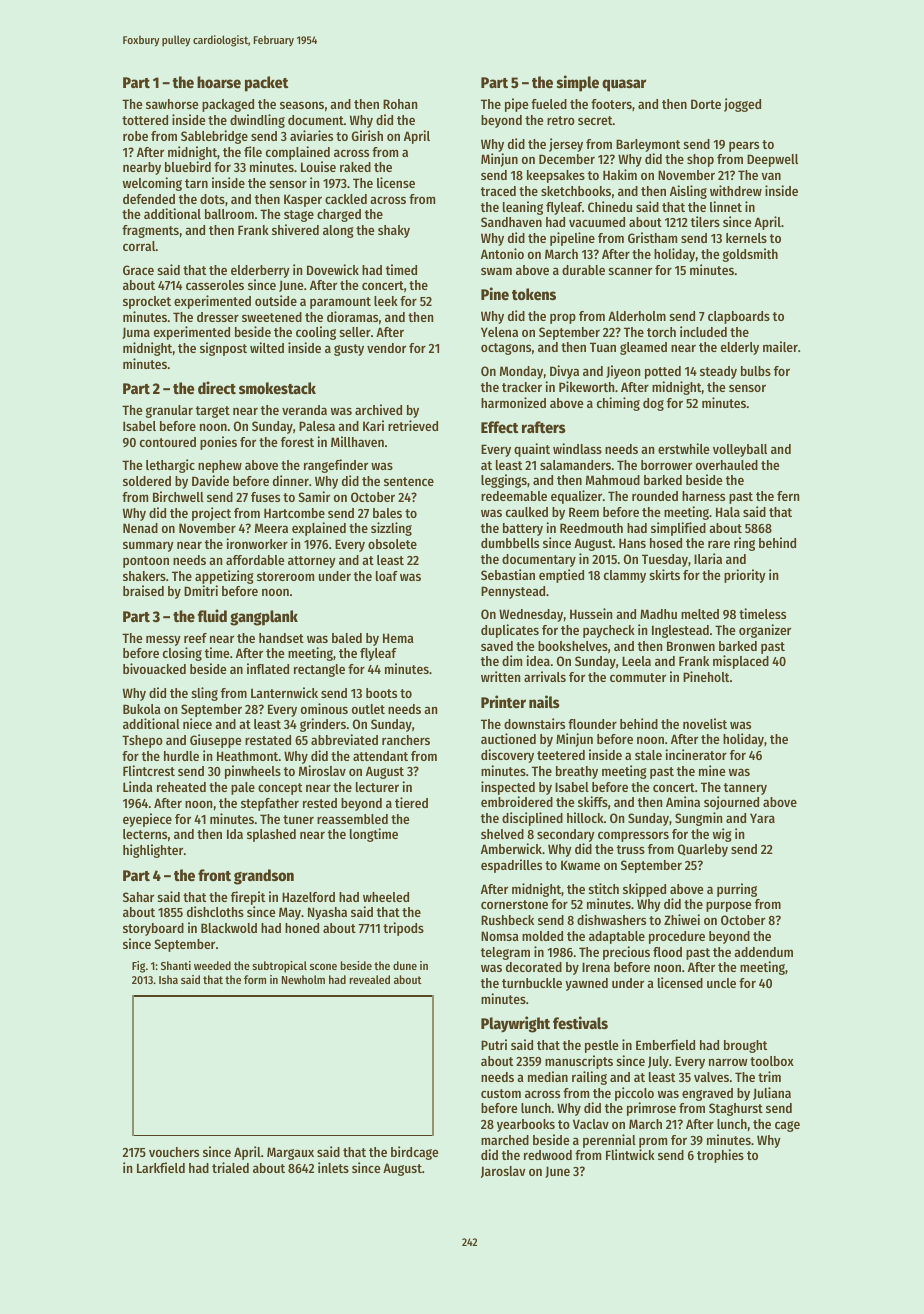 The width and height of the document is (924, 1314). What do you see at coordinates (219, 82) in the document?
I see `hoarse` at bounding box center [219, 82].
